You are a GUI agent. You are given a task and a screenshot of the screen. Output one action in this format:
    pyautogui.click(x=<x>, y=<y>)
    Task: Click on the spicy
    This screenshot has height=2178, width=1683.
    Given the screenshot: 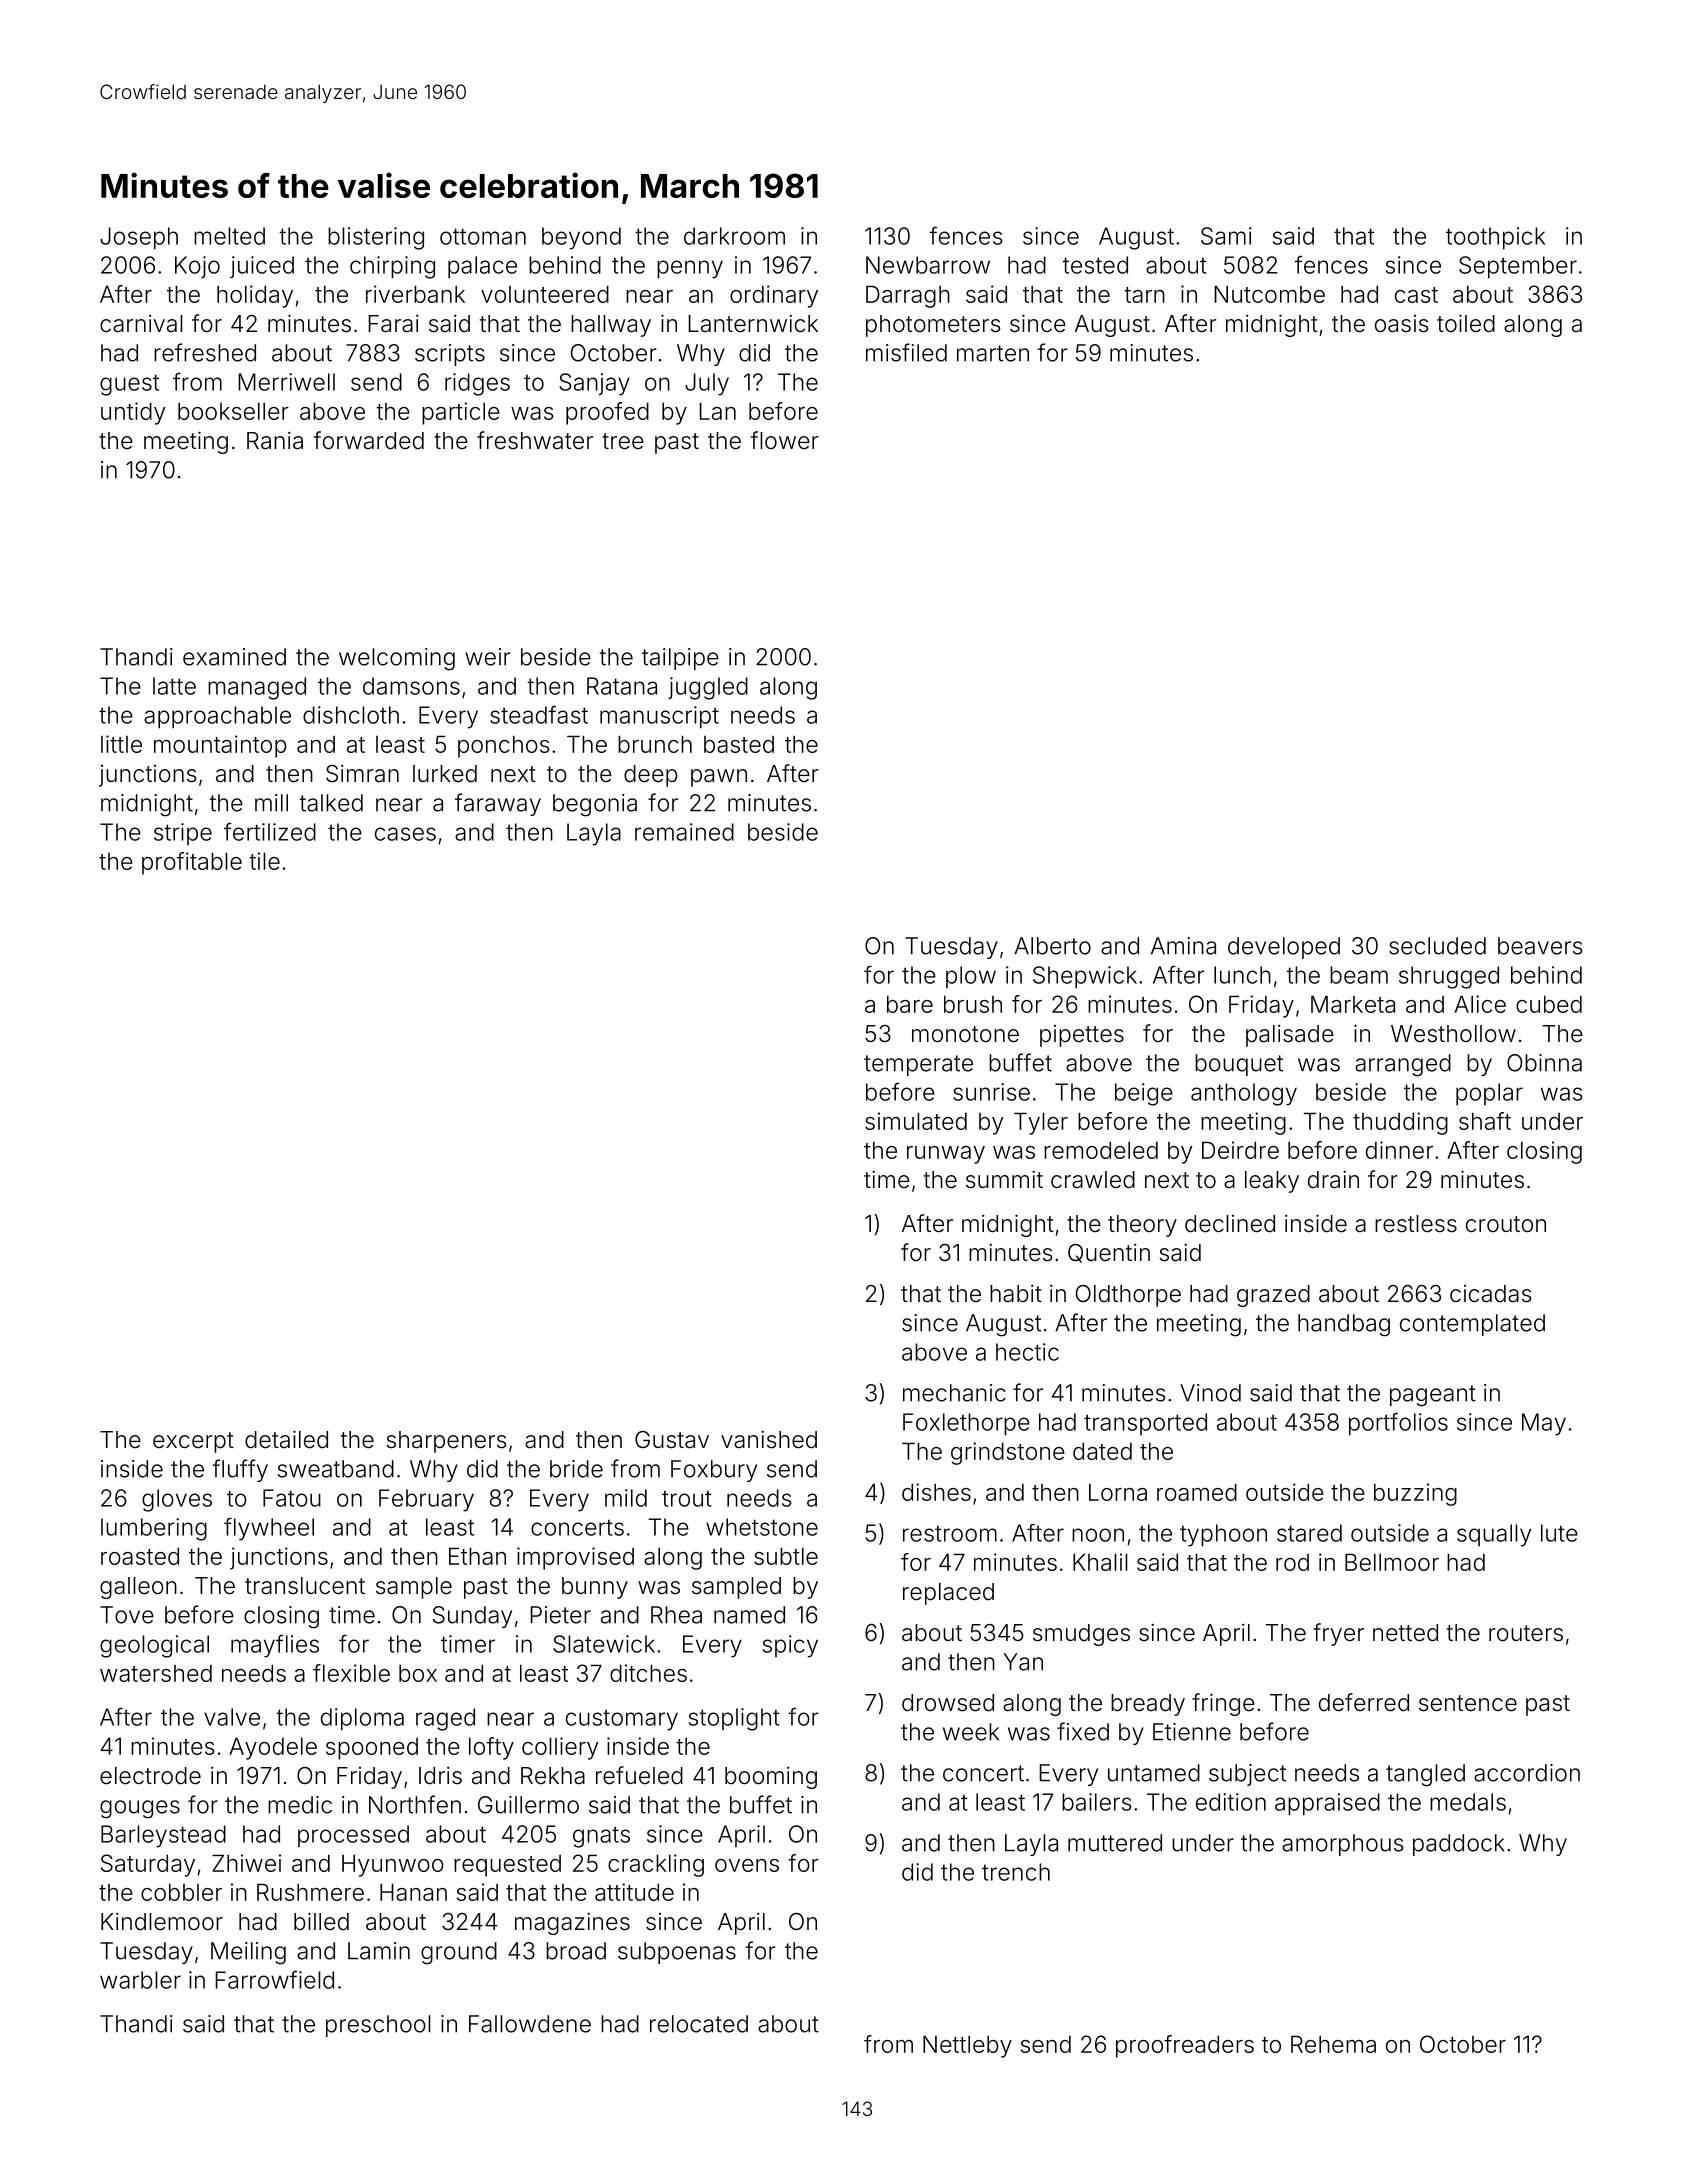 What is the action you would take?
    pyautogui.click(x=790, y=1646)
